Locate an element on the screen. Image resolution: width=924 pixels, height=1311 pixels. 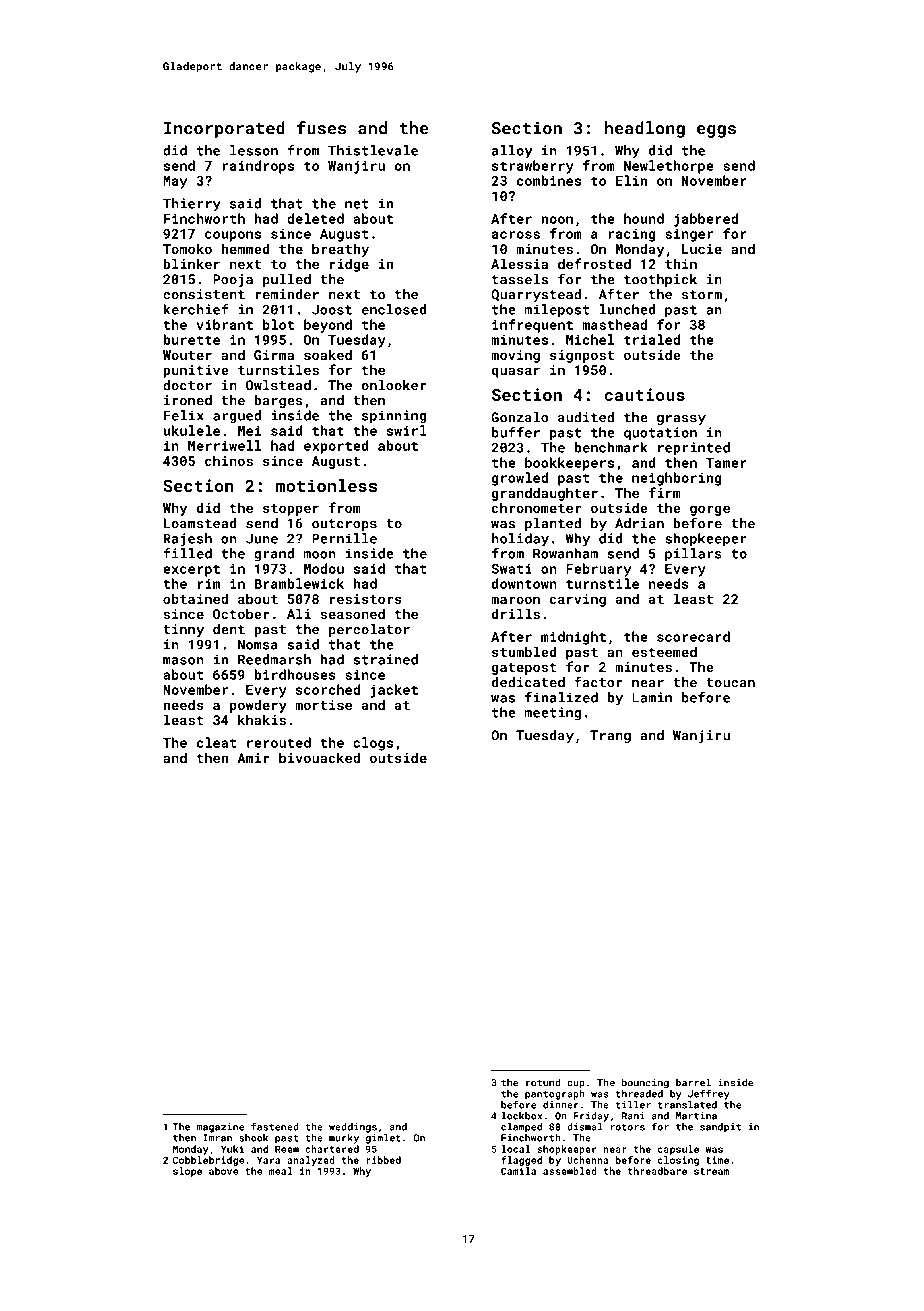
beyond is located at coordinates (328, 326).
